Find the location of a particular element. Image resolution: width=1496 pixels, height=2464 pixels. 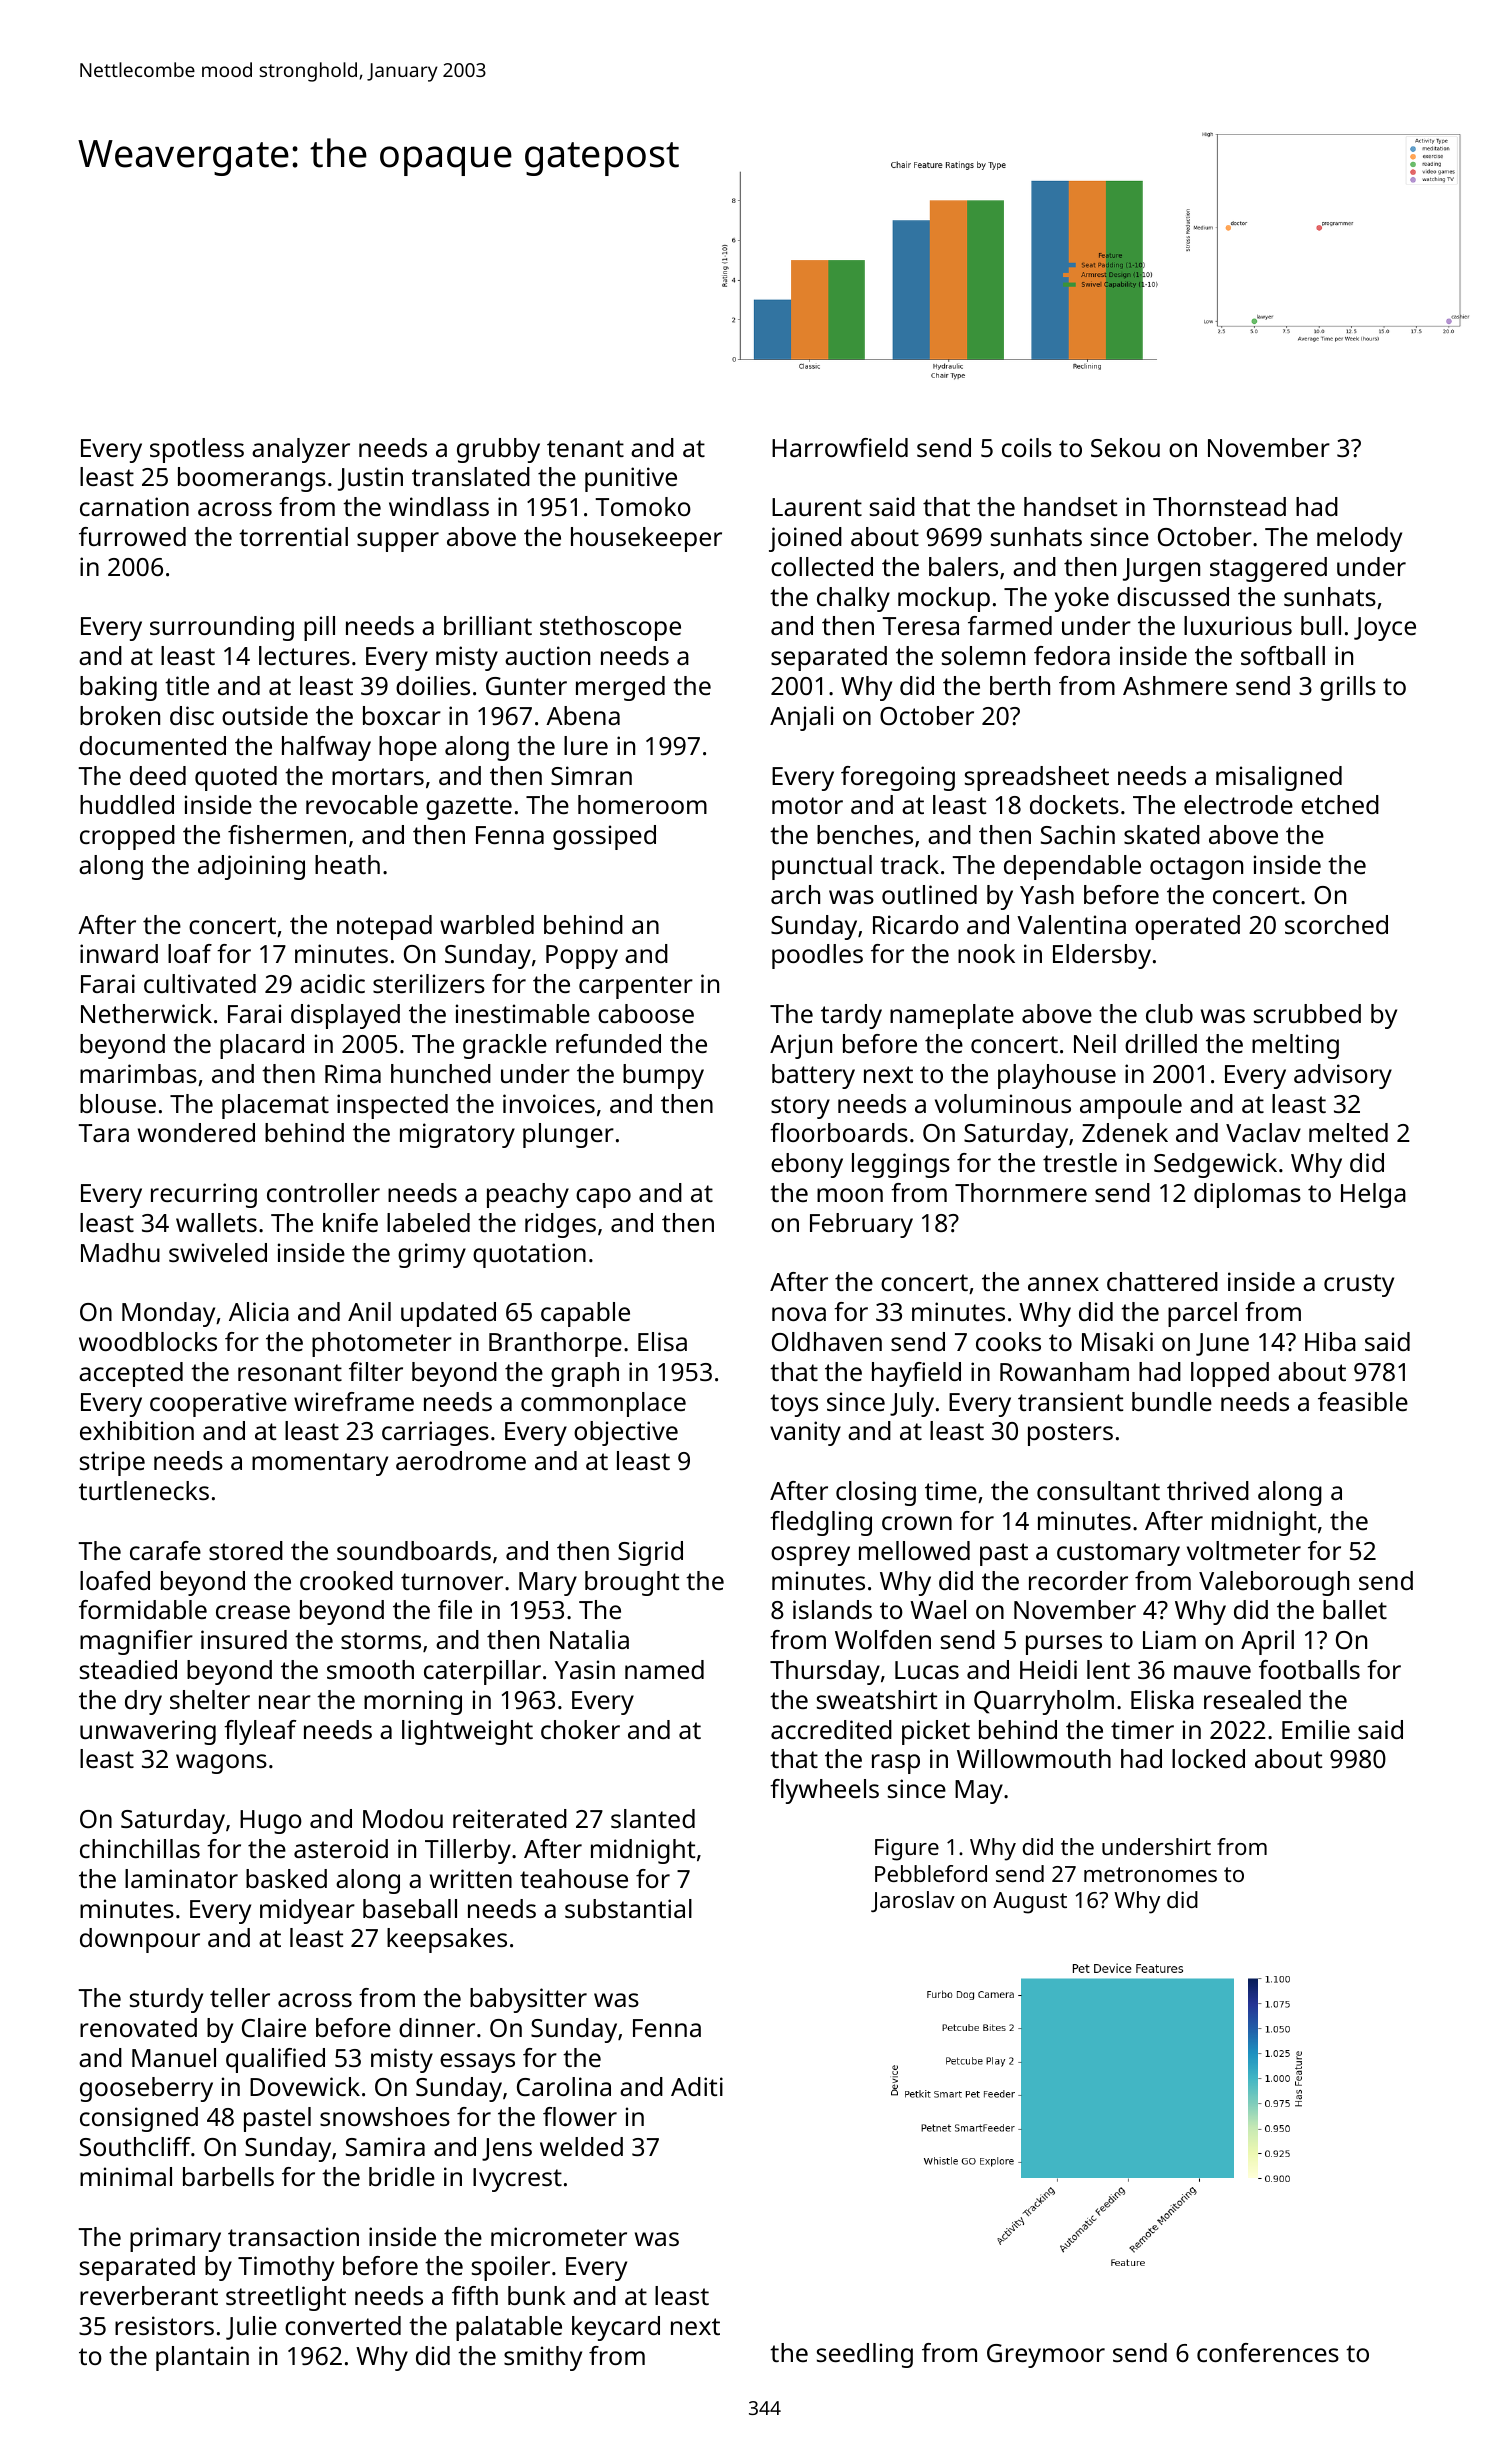

recurring is located at coordinates (204, 1195).
